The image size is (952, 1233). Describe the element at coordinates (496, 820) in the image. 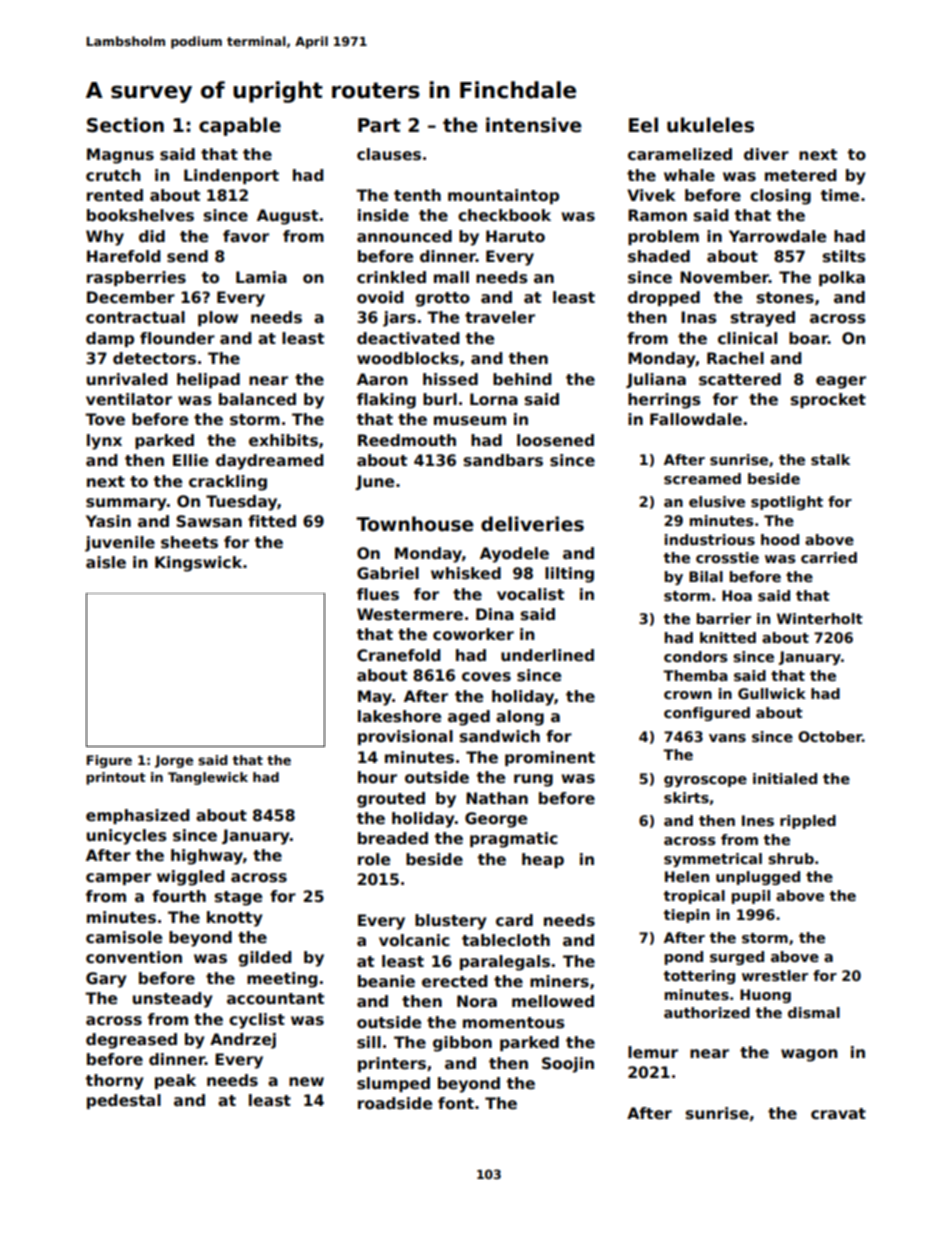

I see `George` at that location.
